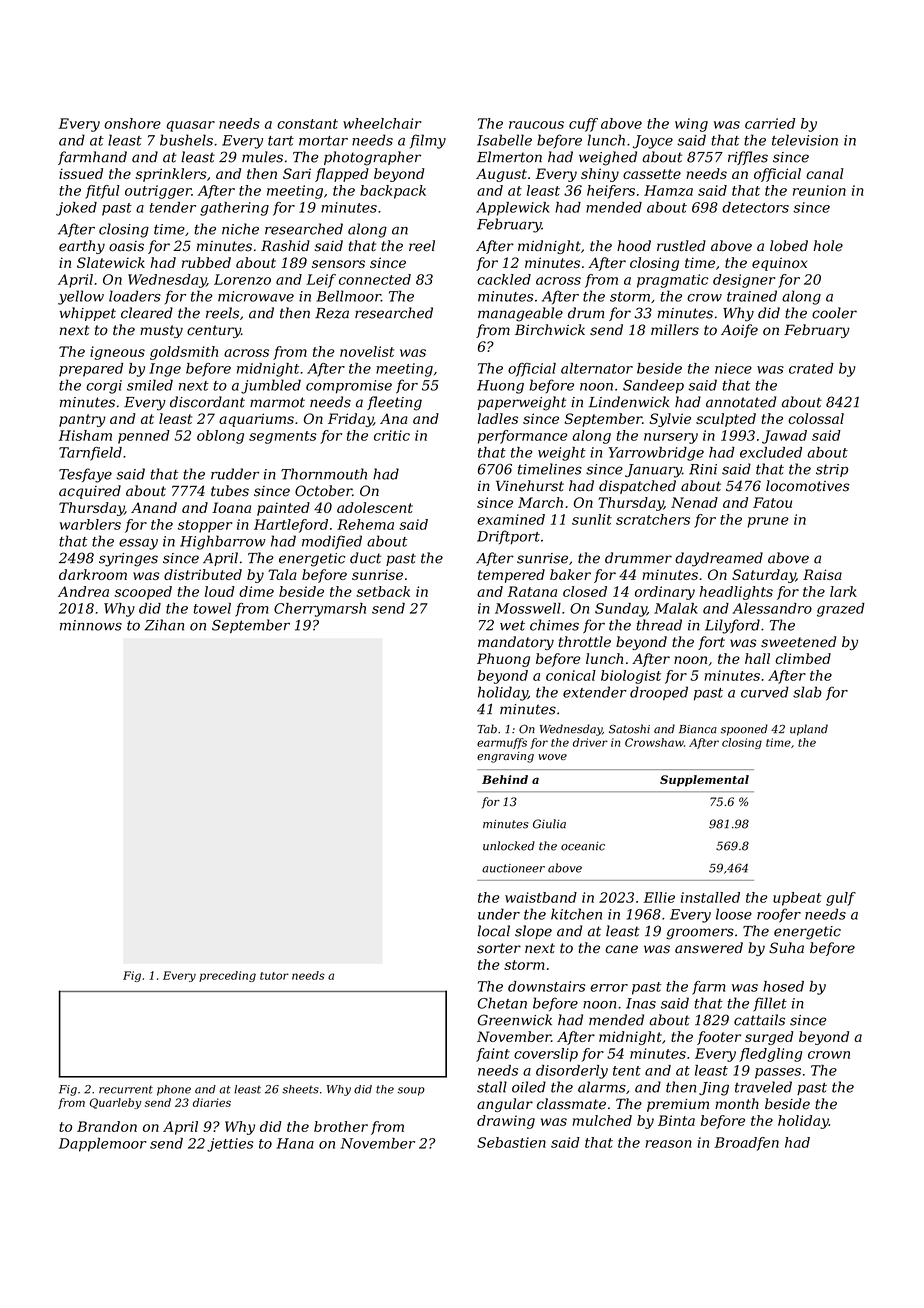 The width and height of the page is (924, 1308). Describe the element at coordinates (770, 123) in the page. I see `carried` at that location.
